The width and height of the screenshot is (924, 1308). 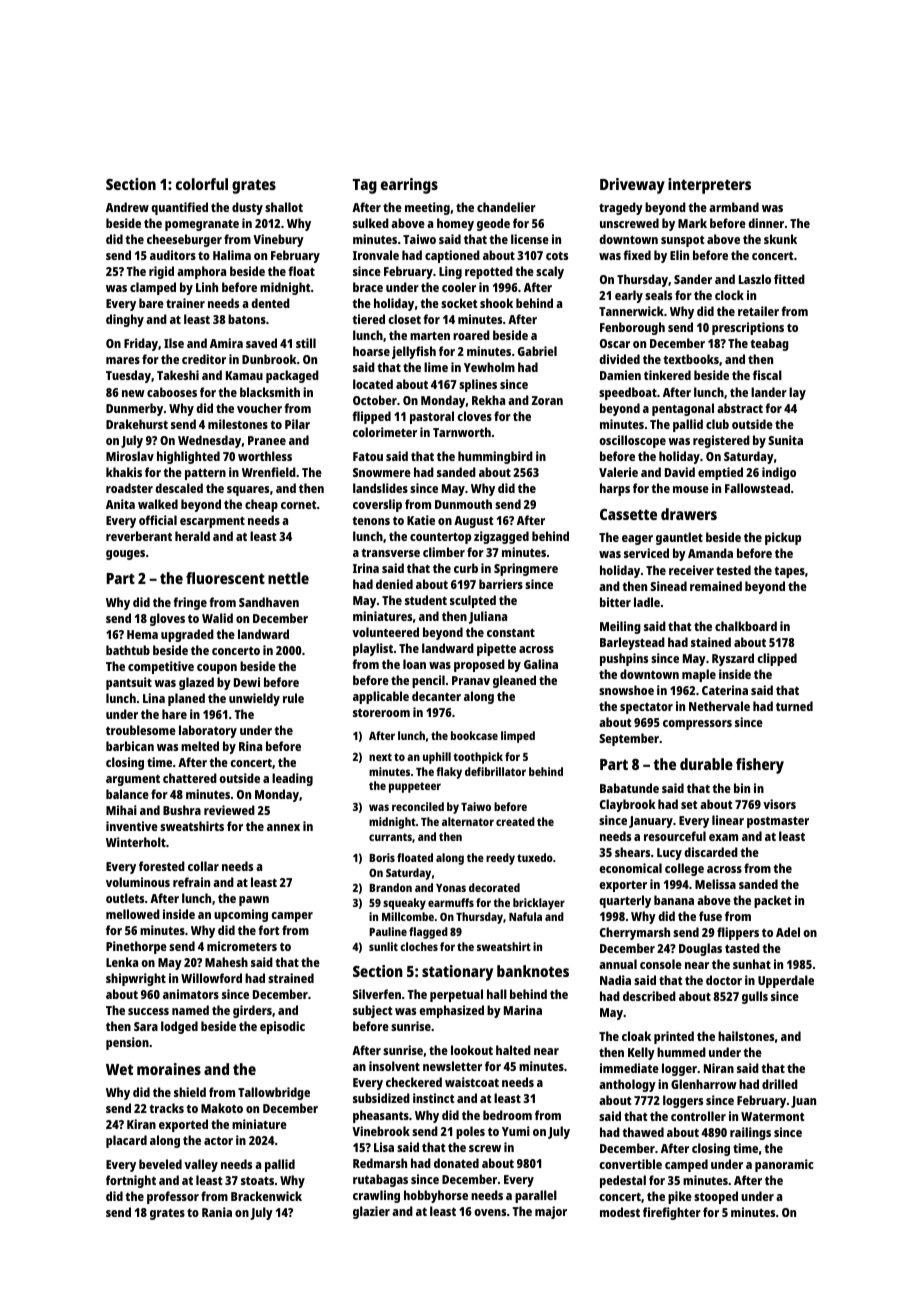 I want to click on packet, so click(x=772, y=901).
